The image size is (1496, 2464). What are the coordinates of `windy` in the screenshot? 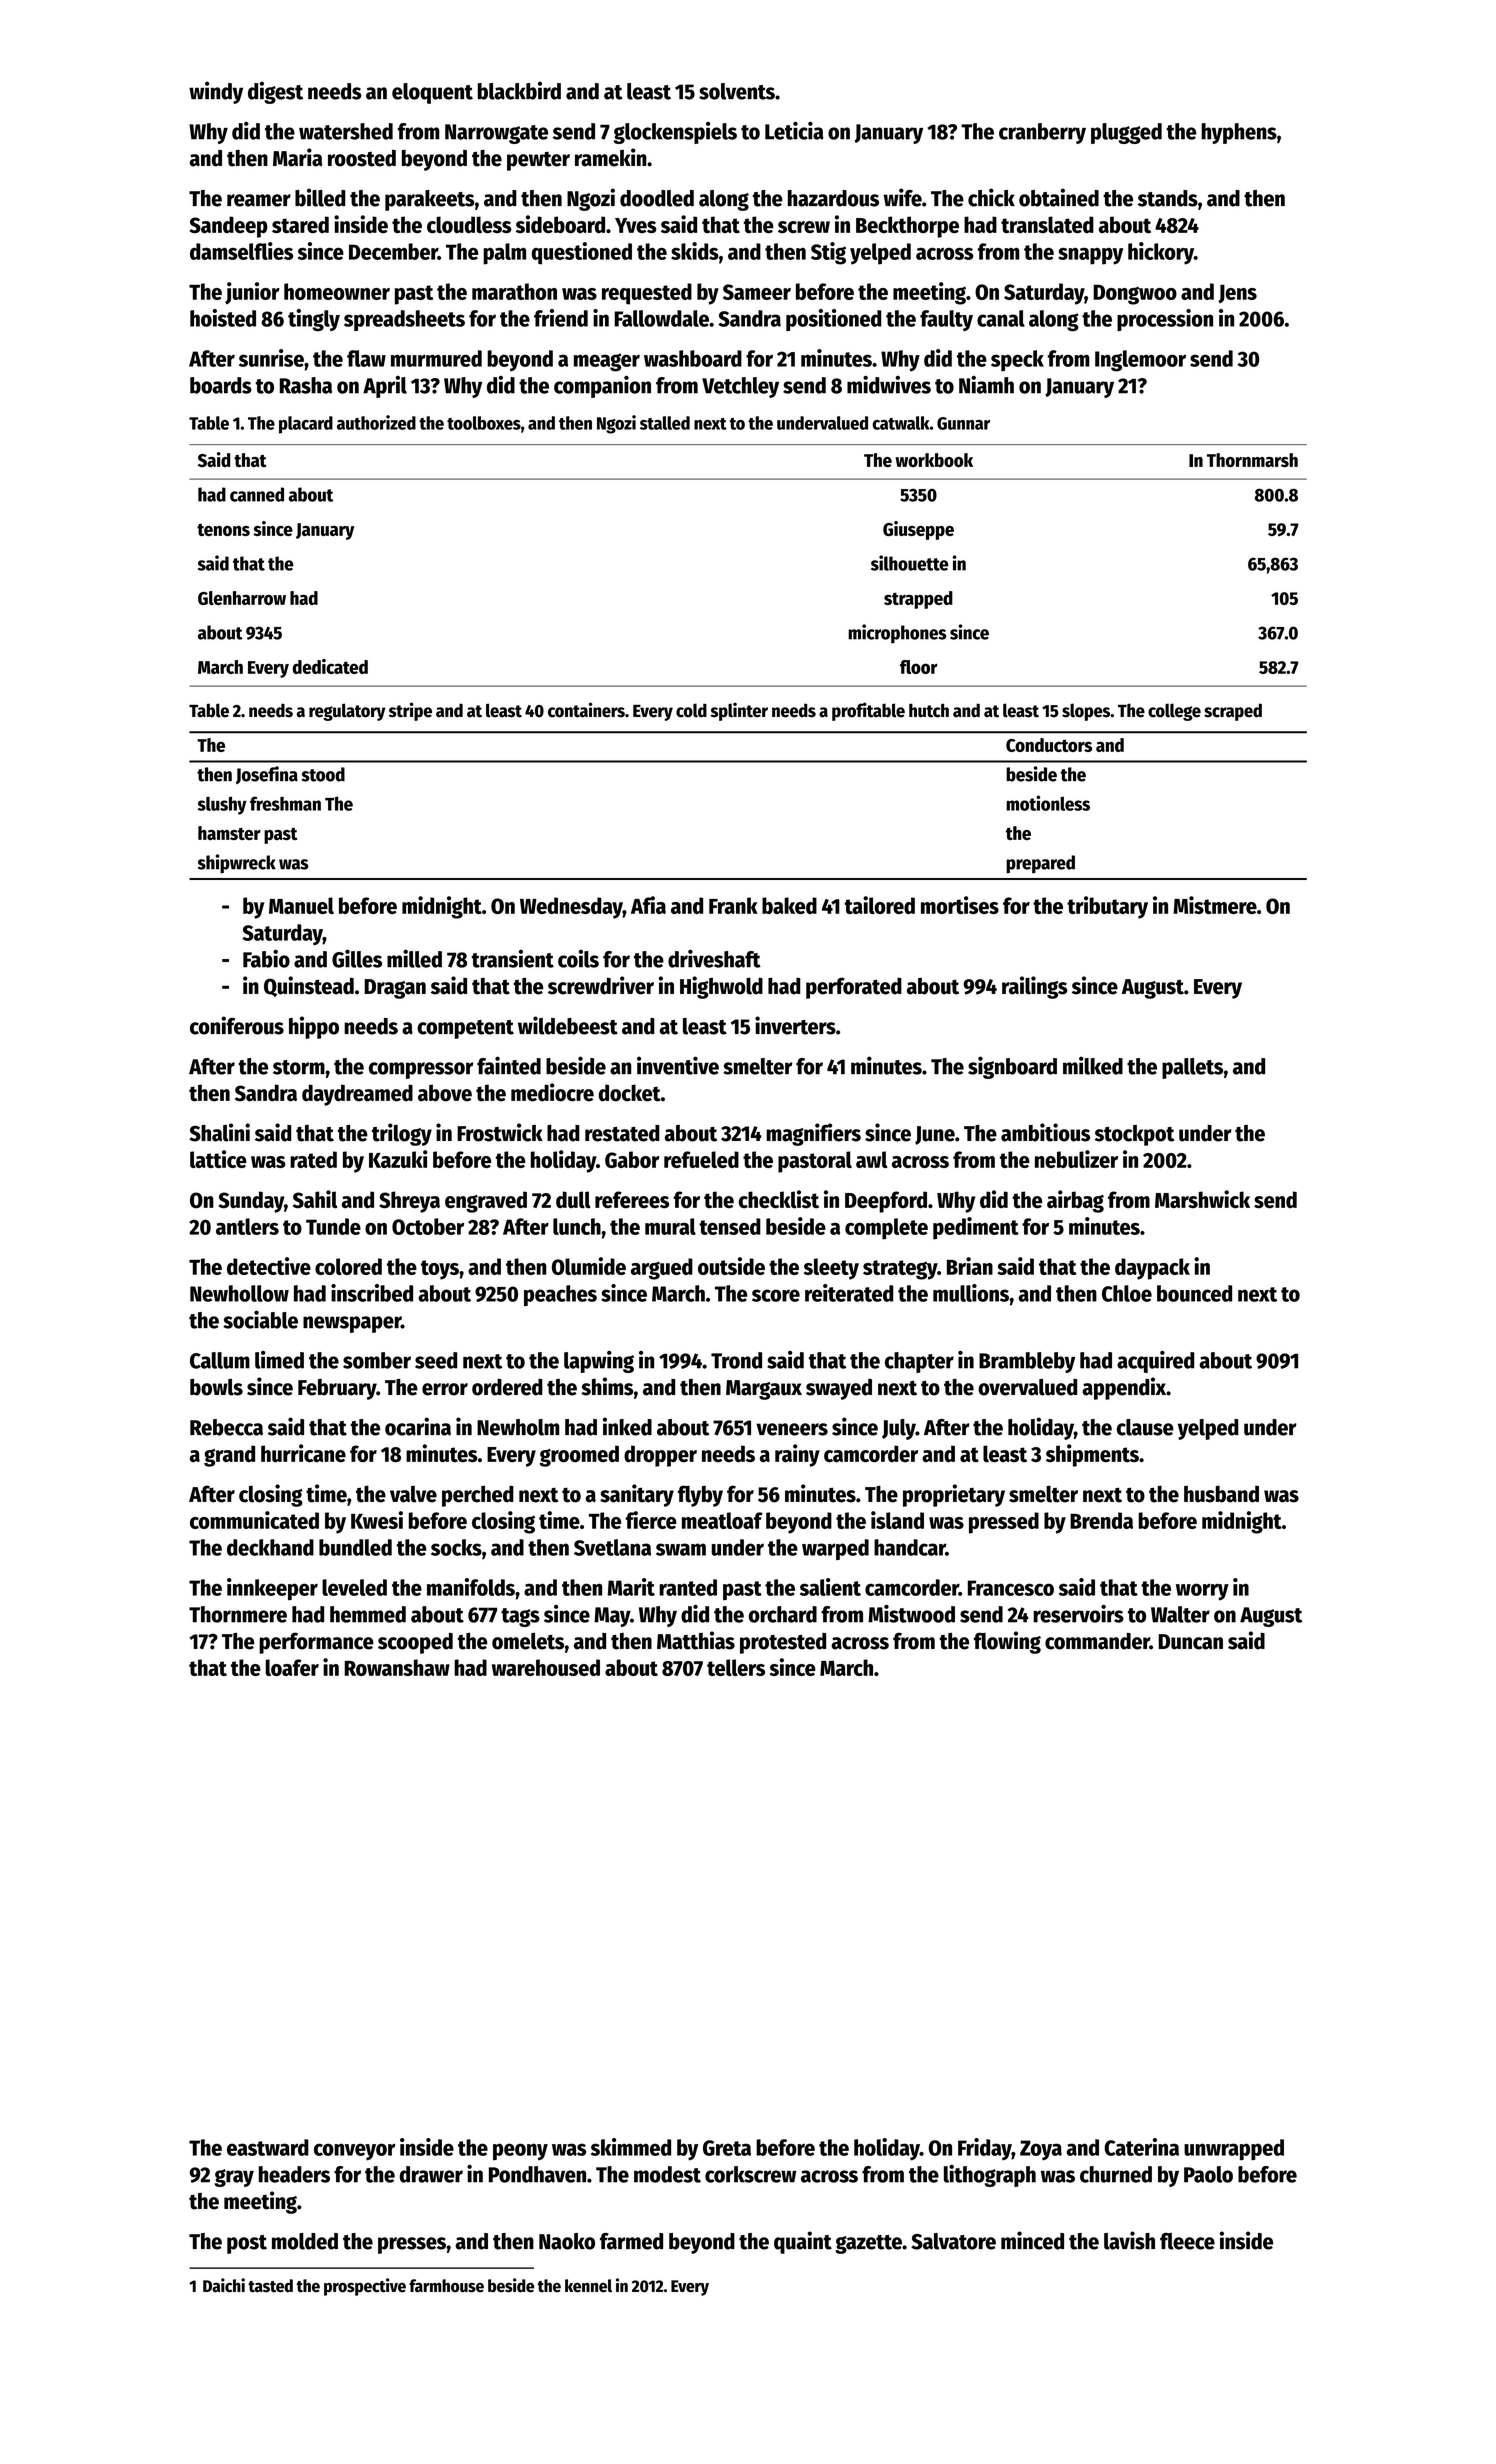 It's located at (216, 92).
